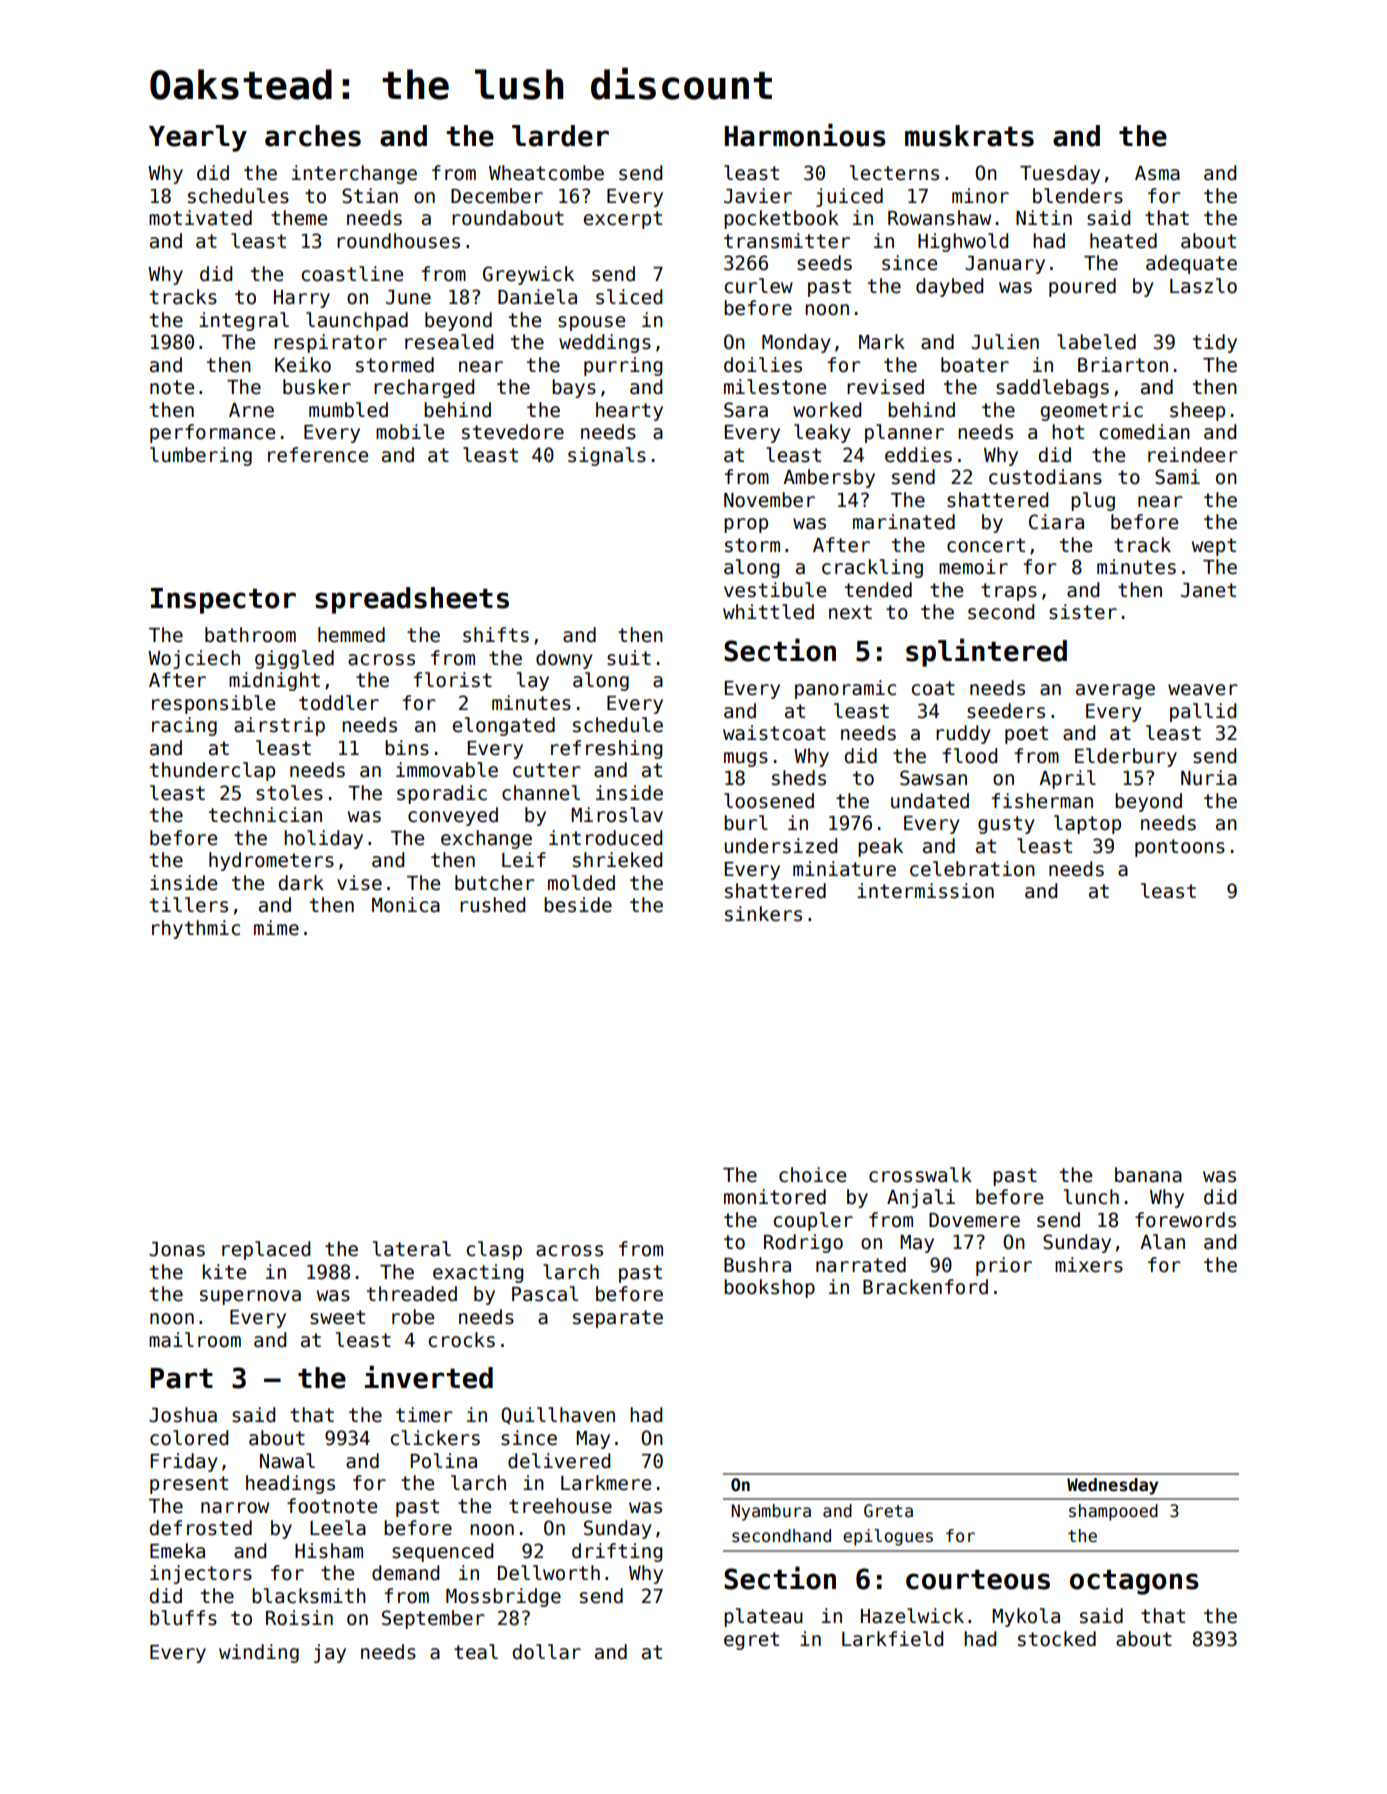  Describe the element at coordinates (545, 1294) in the document. I see `Pascal` at that location.
